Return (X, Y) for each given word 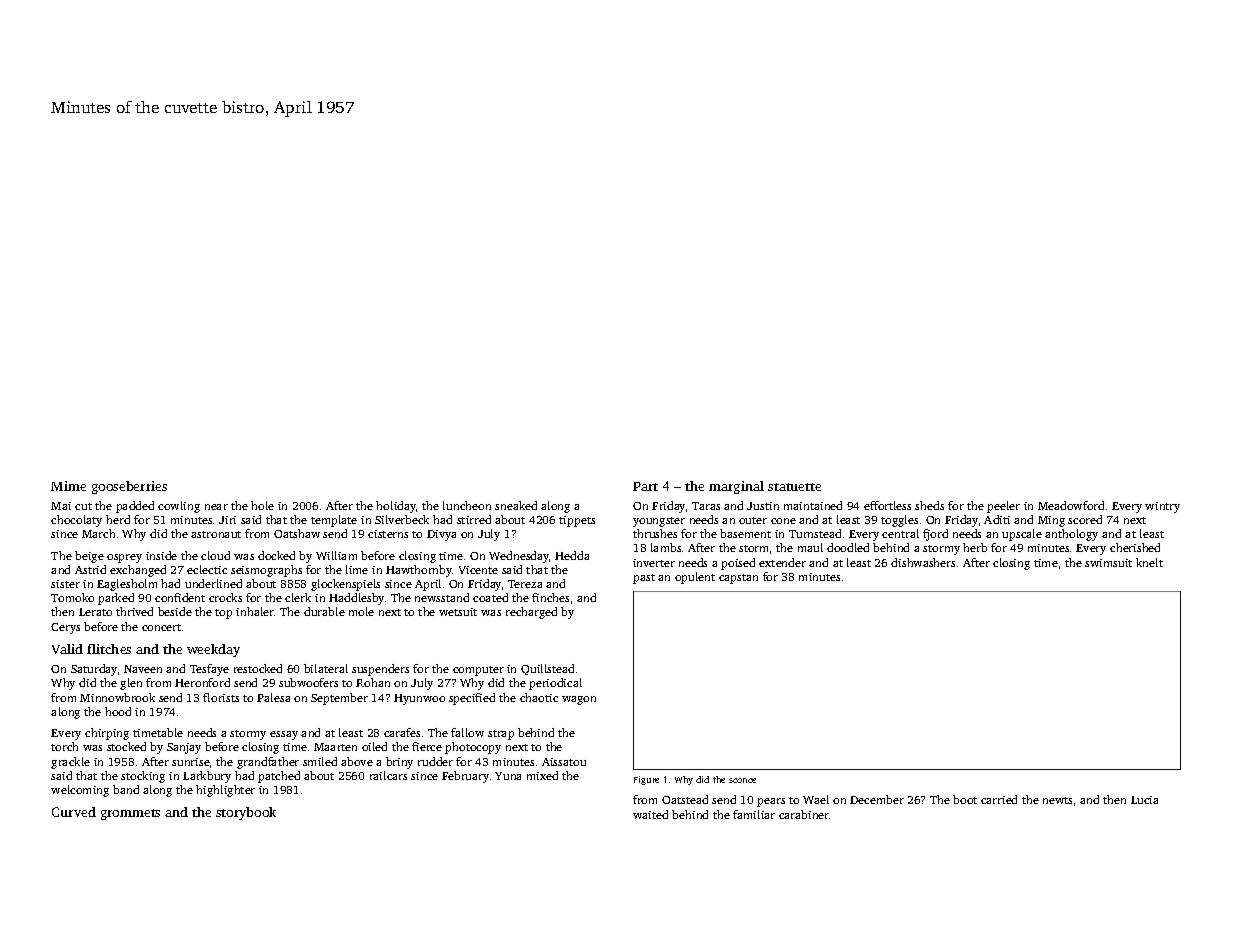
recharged (531, 613)
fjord (935, 535)
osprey (124, 558)
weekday (213, 650)
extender (782, 562)
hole (262, 505)
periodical (555, 684)
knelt (1149, 562)
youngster (659, 522)
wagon (579, 700)
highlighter (225, 791)
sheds (929, 505)
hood (118, 711)
